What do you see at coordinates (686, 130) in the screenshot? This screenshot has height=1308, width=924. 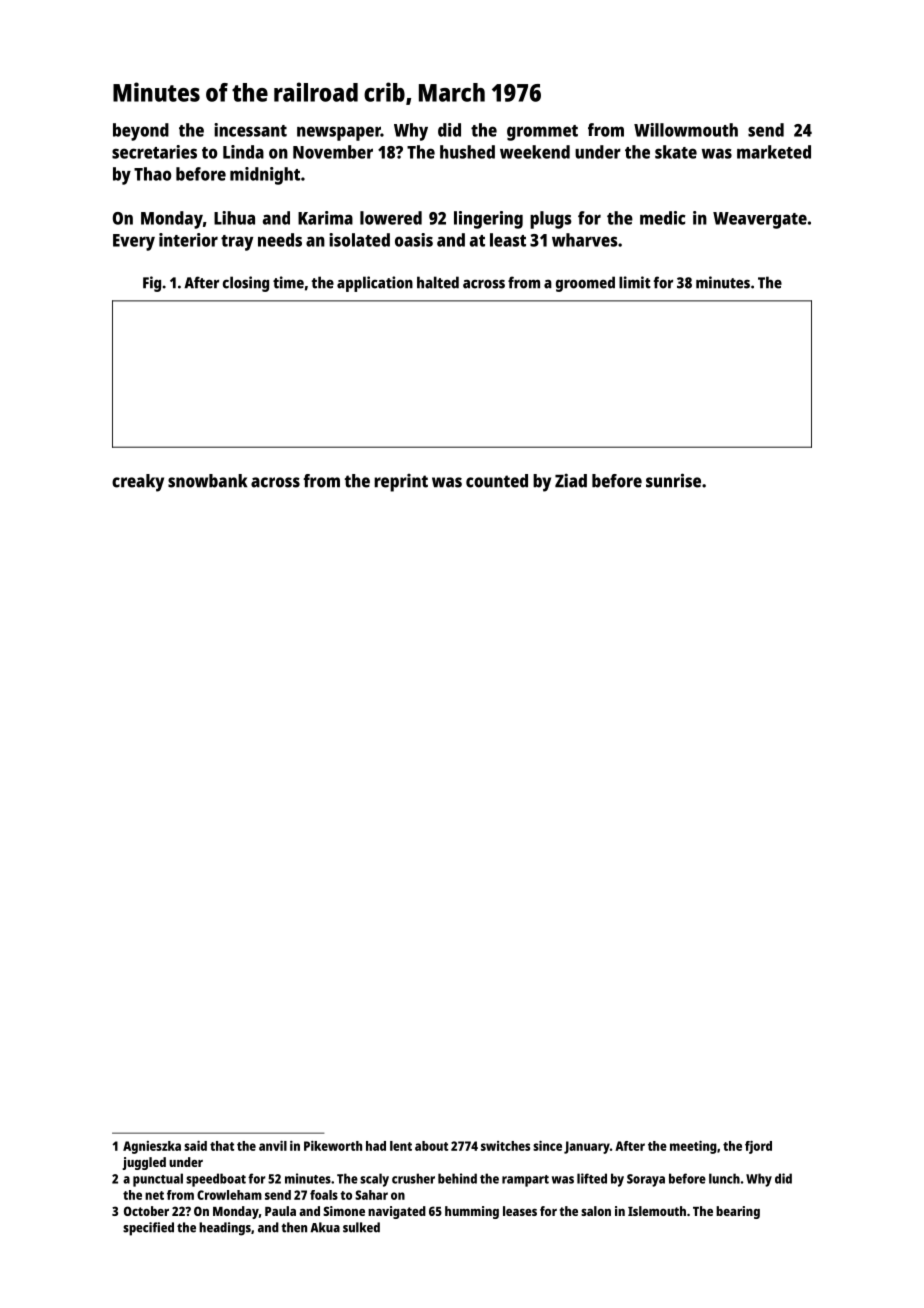 I see `Willowmouth` at bounding box center [686, 130].
